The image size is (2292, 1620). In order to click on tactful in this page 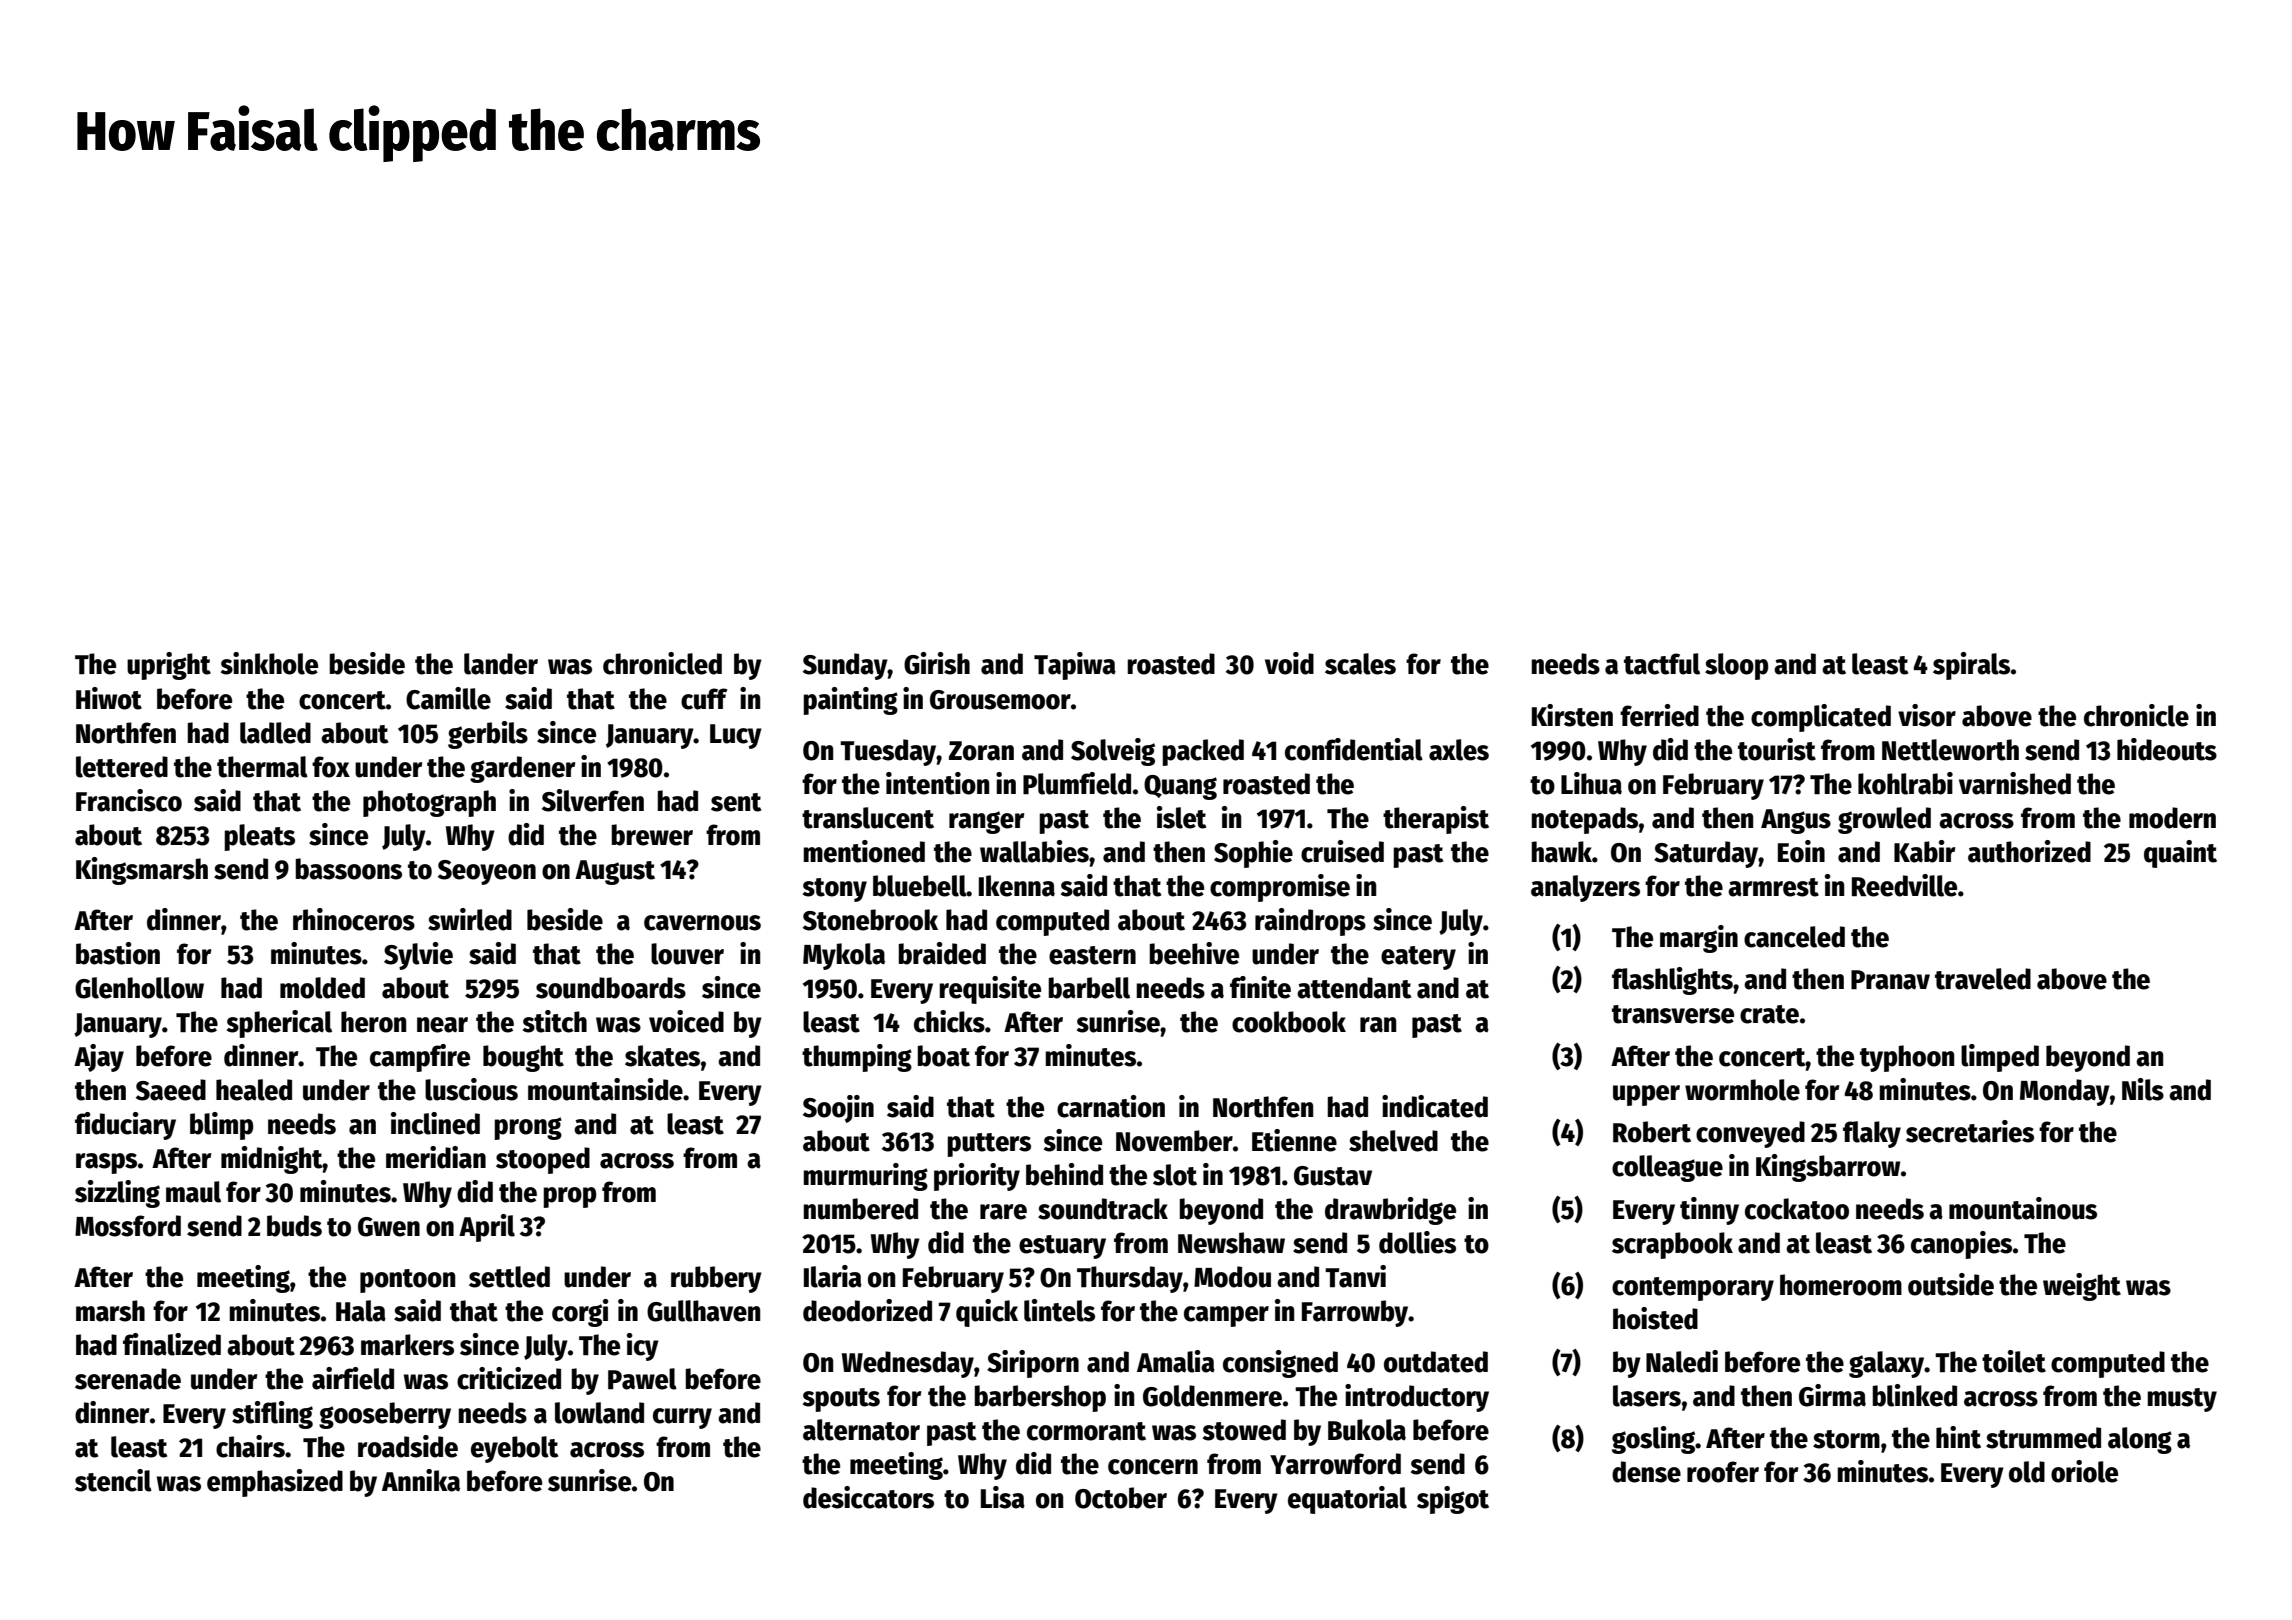, I will do `click(1662, 664)`.
